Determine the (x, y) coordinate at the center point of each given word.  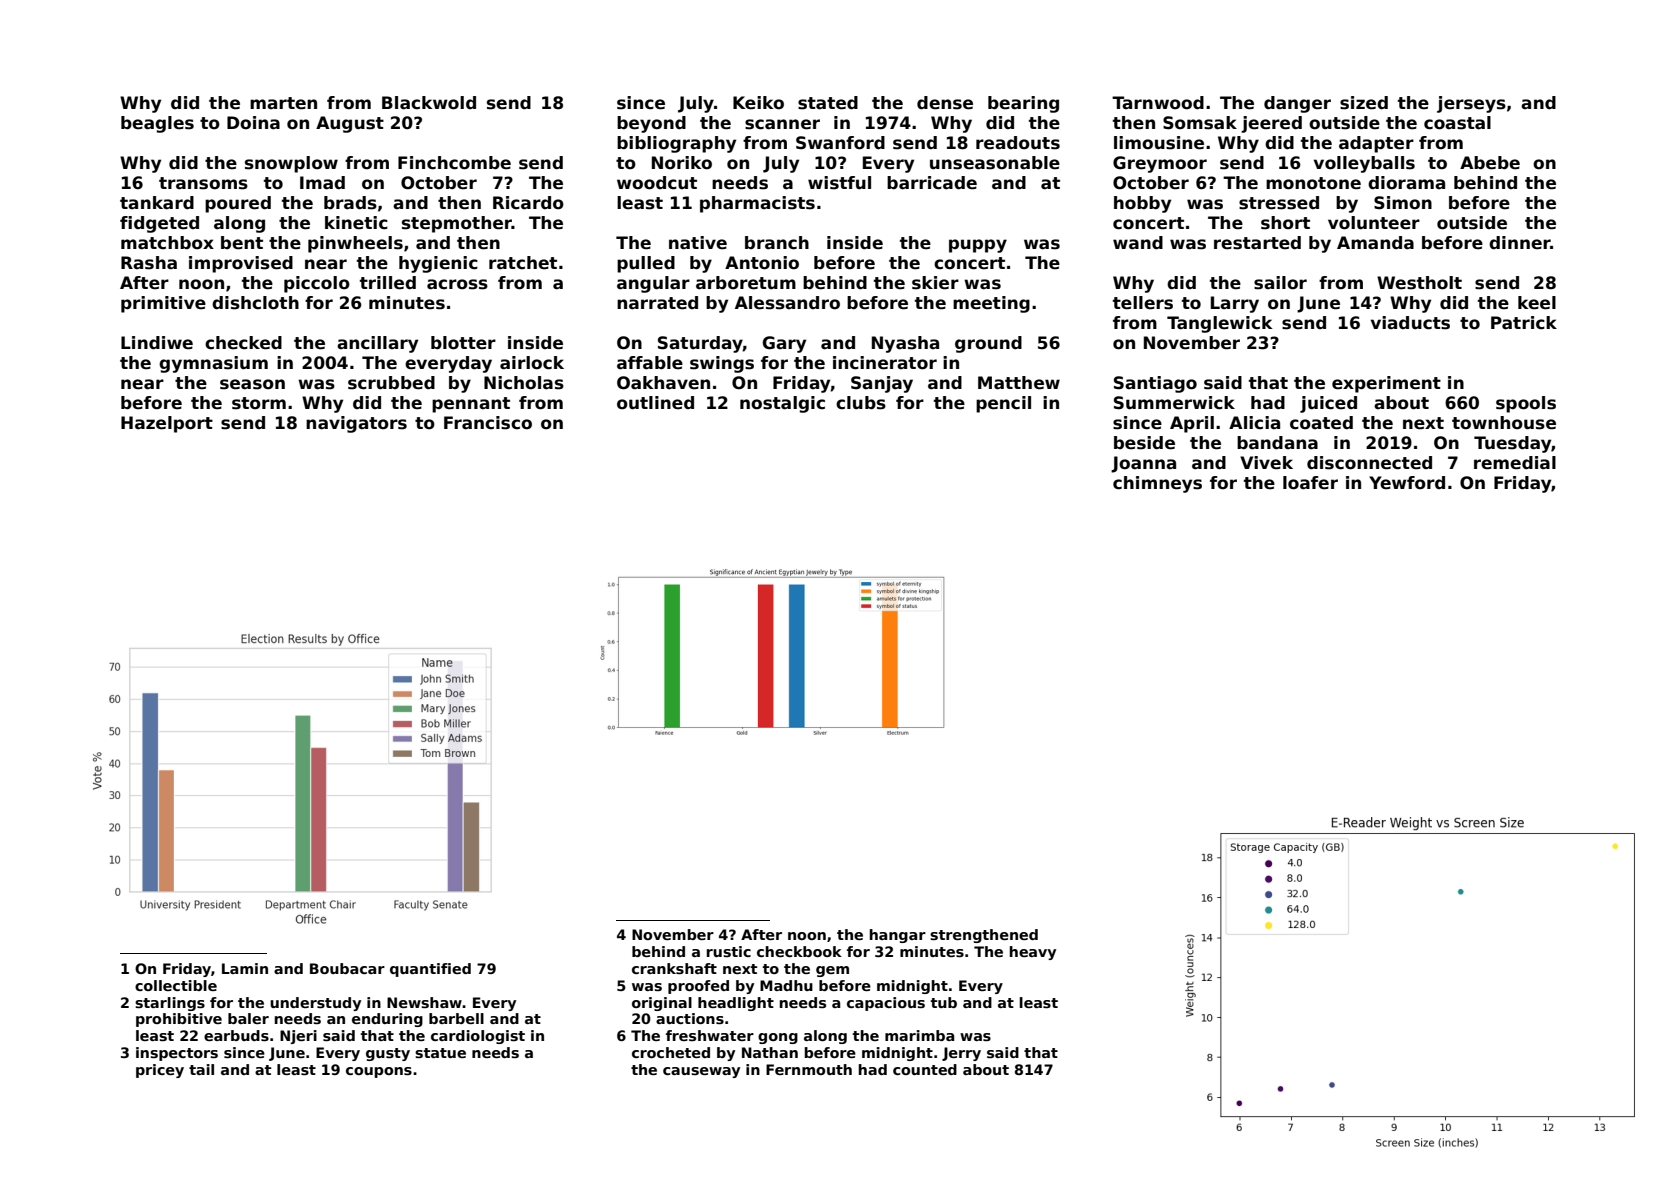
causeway (701, 1072)
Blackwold (429, 103)
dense (945, 103)
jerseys (1471, 104)
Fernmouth (809, 1069)
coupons (379, 1072)
